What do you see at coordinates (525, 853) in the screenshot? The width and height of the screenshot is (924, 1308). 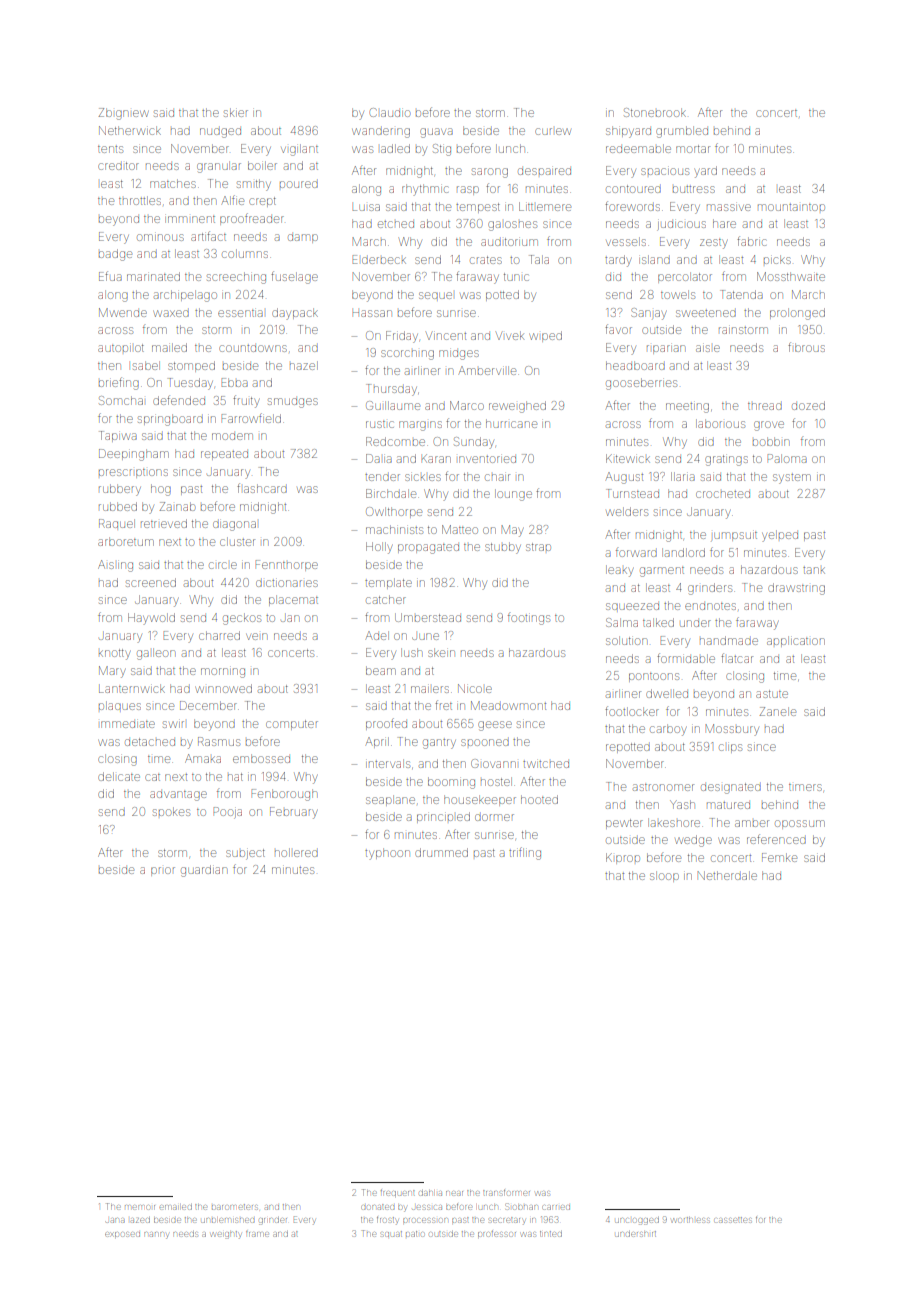 I see `trifling` at bounding box center [525, 853].
